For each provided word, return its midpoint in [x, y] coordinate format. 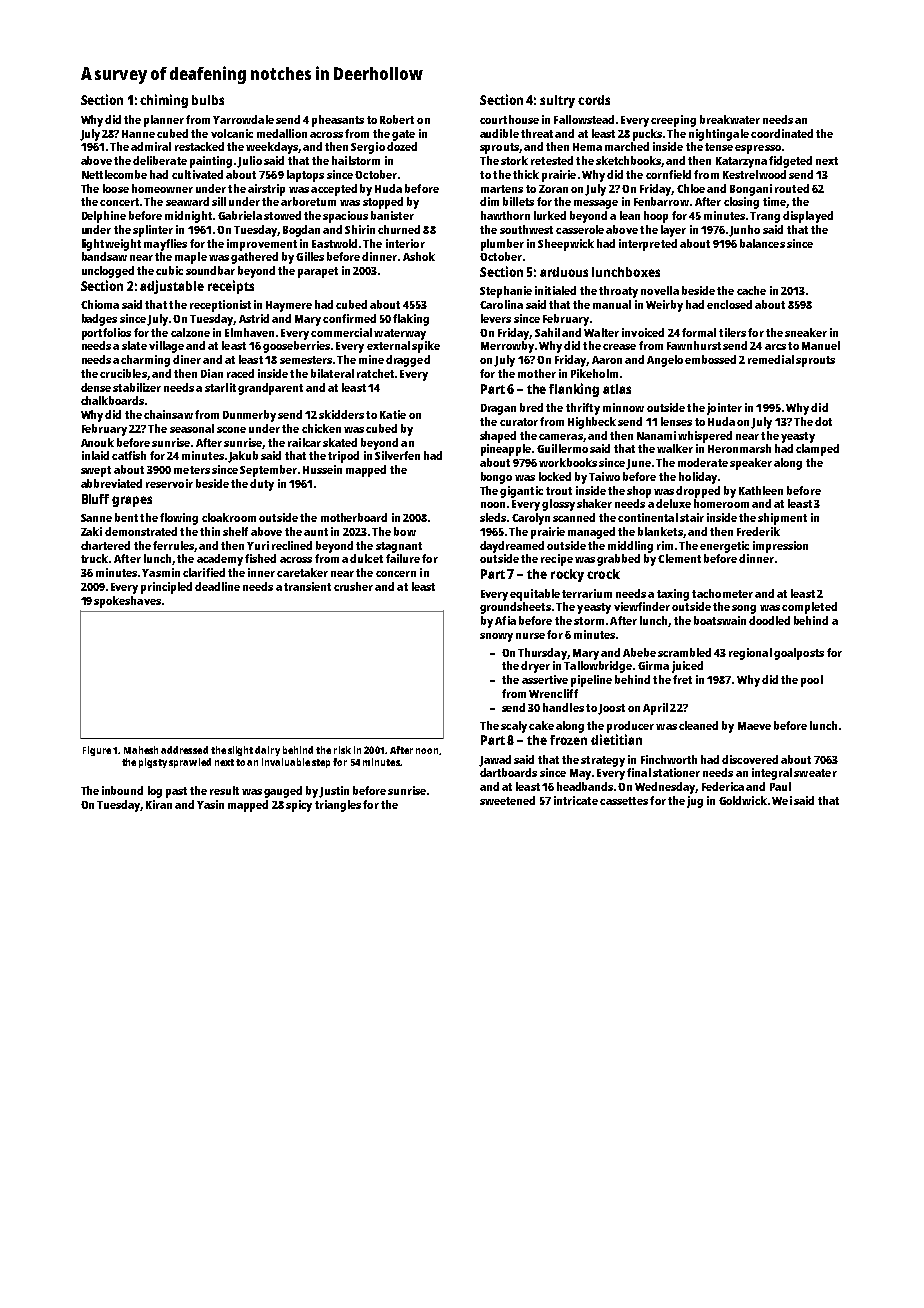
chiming [164, 101]
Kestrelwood [754, 174]
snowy [496, 637]
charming [145, 361]
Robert [397, 119]
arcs [775, 347]
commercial [341, 332]
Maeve [754, 726]
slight [240, 751]
